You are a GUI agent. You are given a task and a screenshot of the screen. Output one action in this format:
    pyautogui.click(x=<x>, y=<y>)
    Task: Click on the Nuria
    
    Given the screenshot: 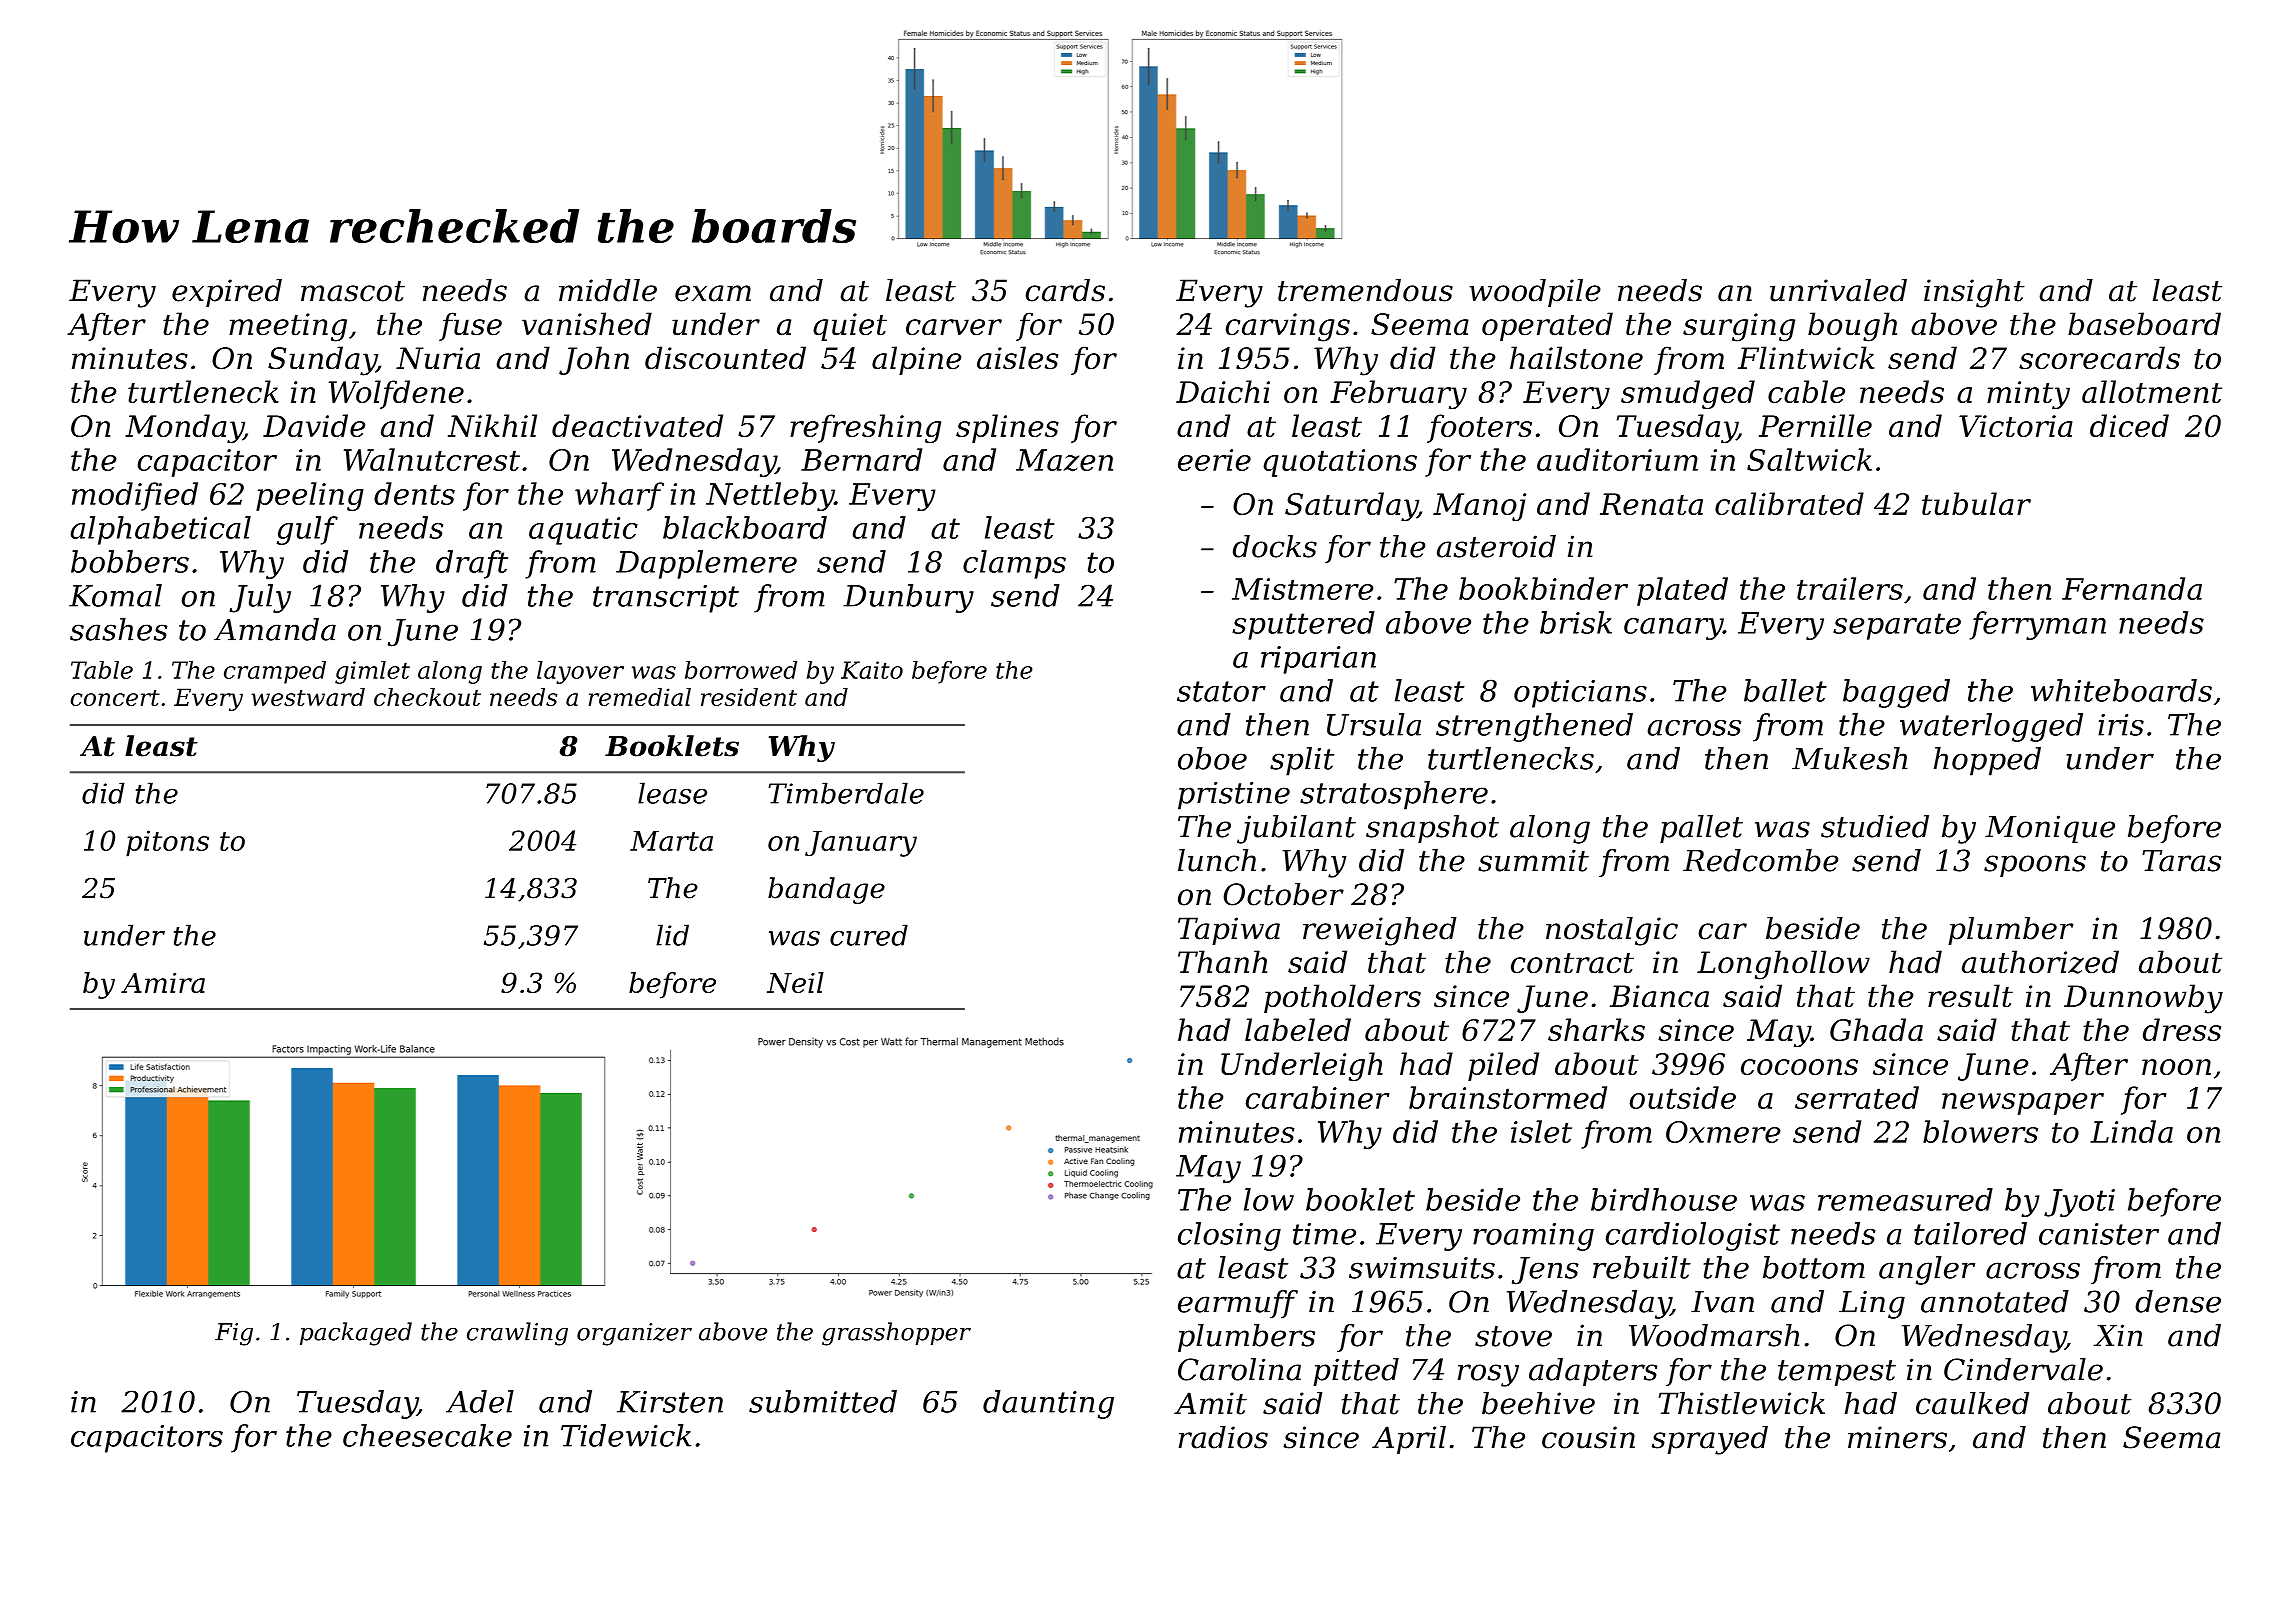 What is the action you would take?
    pyautogui.click(x=438, y=358)
